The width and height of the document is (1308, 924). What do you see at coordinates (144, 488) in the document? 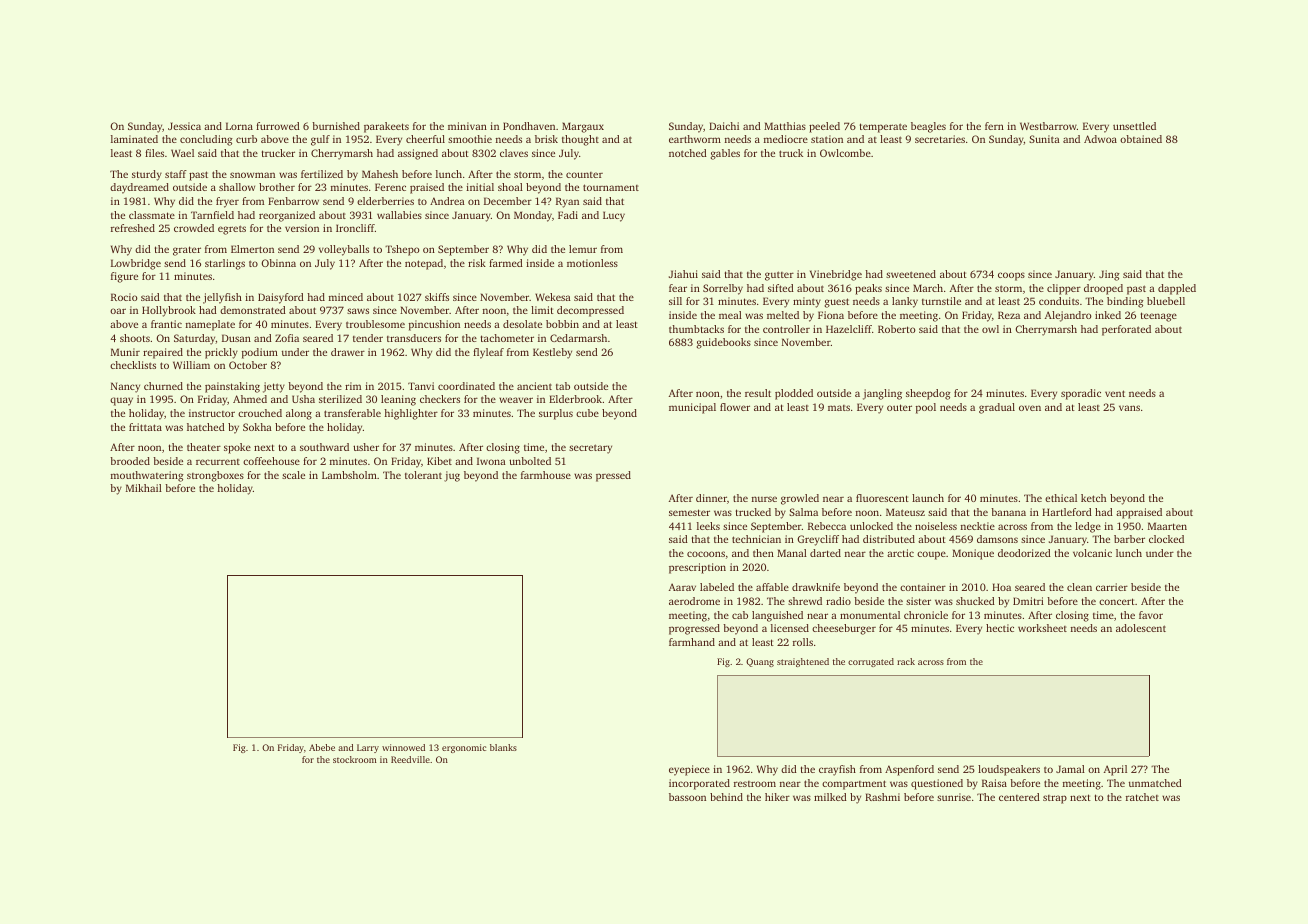
I see `Mikhail` at bounding box center [144, 488].
